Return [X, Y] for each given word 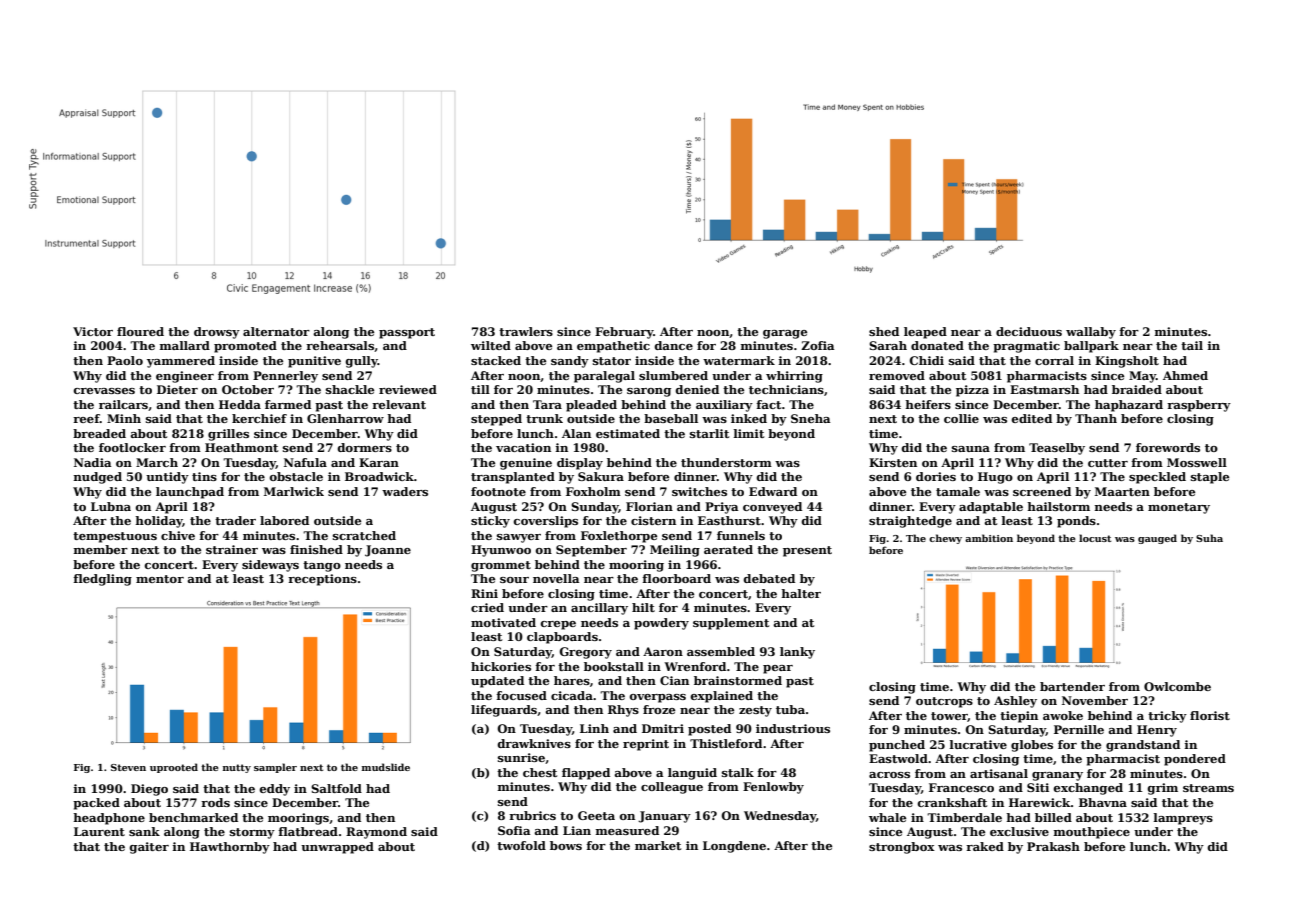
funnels [741, 535]
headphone [109, 819]
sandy [570, 362]
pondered [1195, 760]
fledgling [102, 580]
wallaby [1091, 333]
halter [801, 593]
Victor [93, 331]
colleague [672, 788]
